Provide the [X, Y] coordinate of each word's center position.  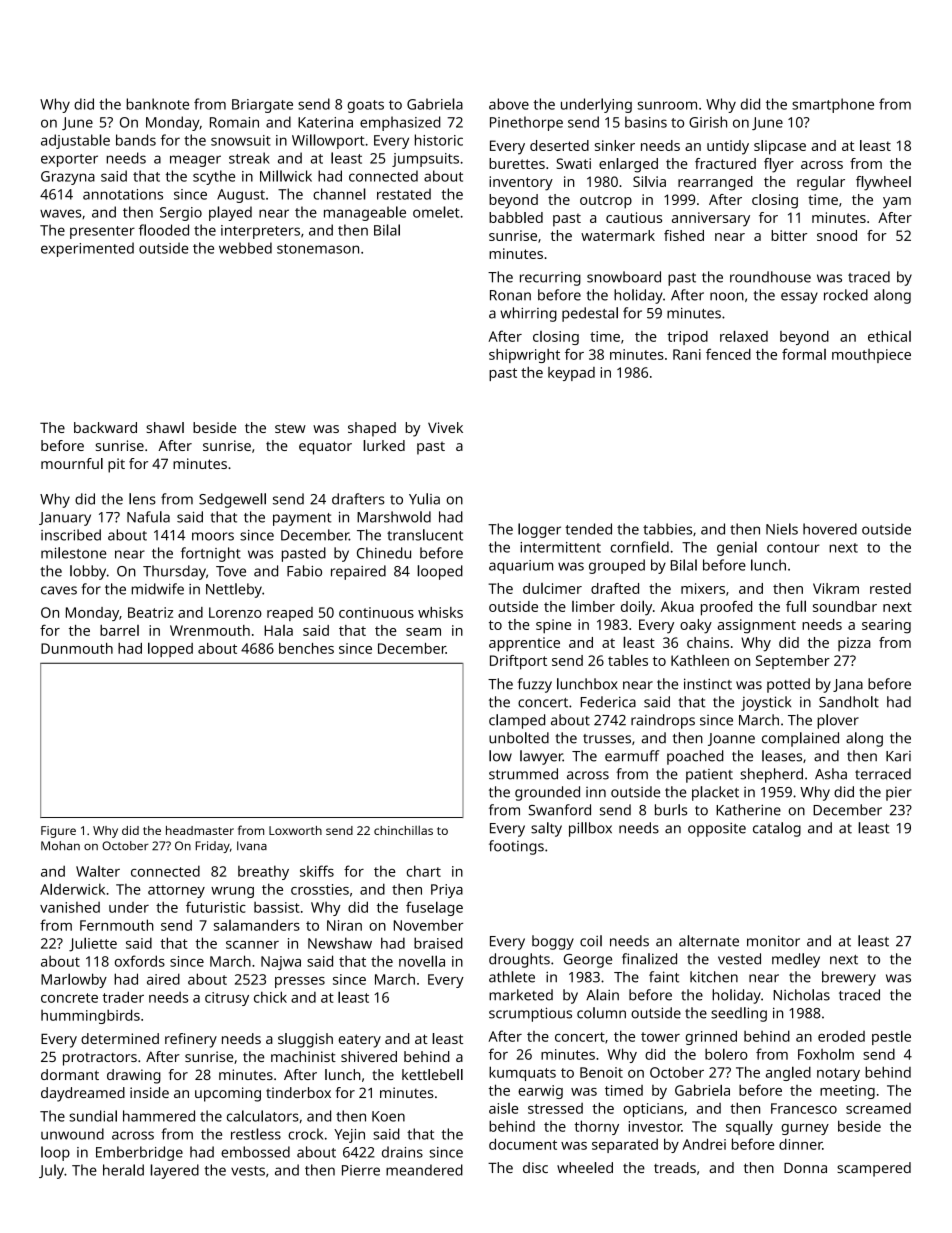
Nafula [148, 517]
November [428, 925]
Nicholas [801, 995]
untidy [728, 147]
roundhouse [770, 277]
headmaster [200, 830]
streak [249, 158]
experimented [87, 249]
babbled [516, 217]
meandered [424, 1170]
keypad [571, 374]
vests [248, 1171]
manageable [365, 213]
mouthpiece [871, 356]
